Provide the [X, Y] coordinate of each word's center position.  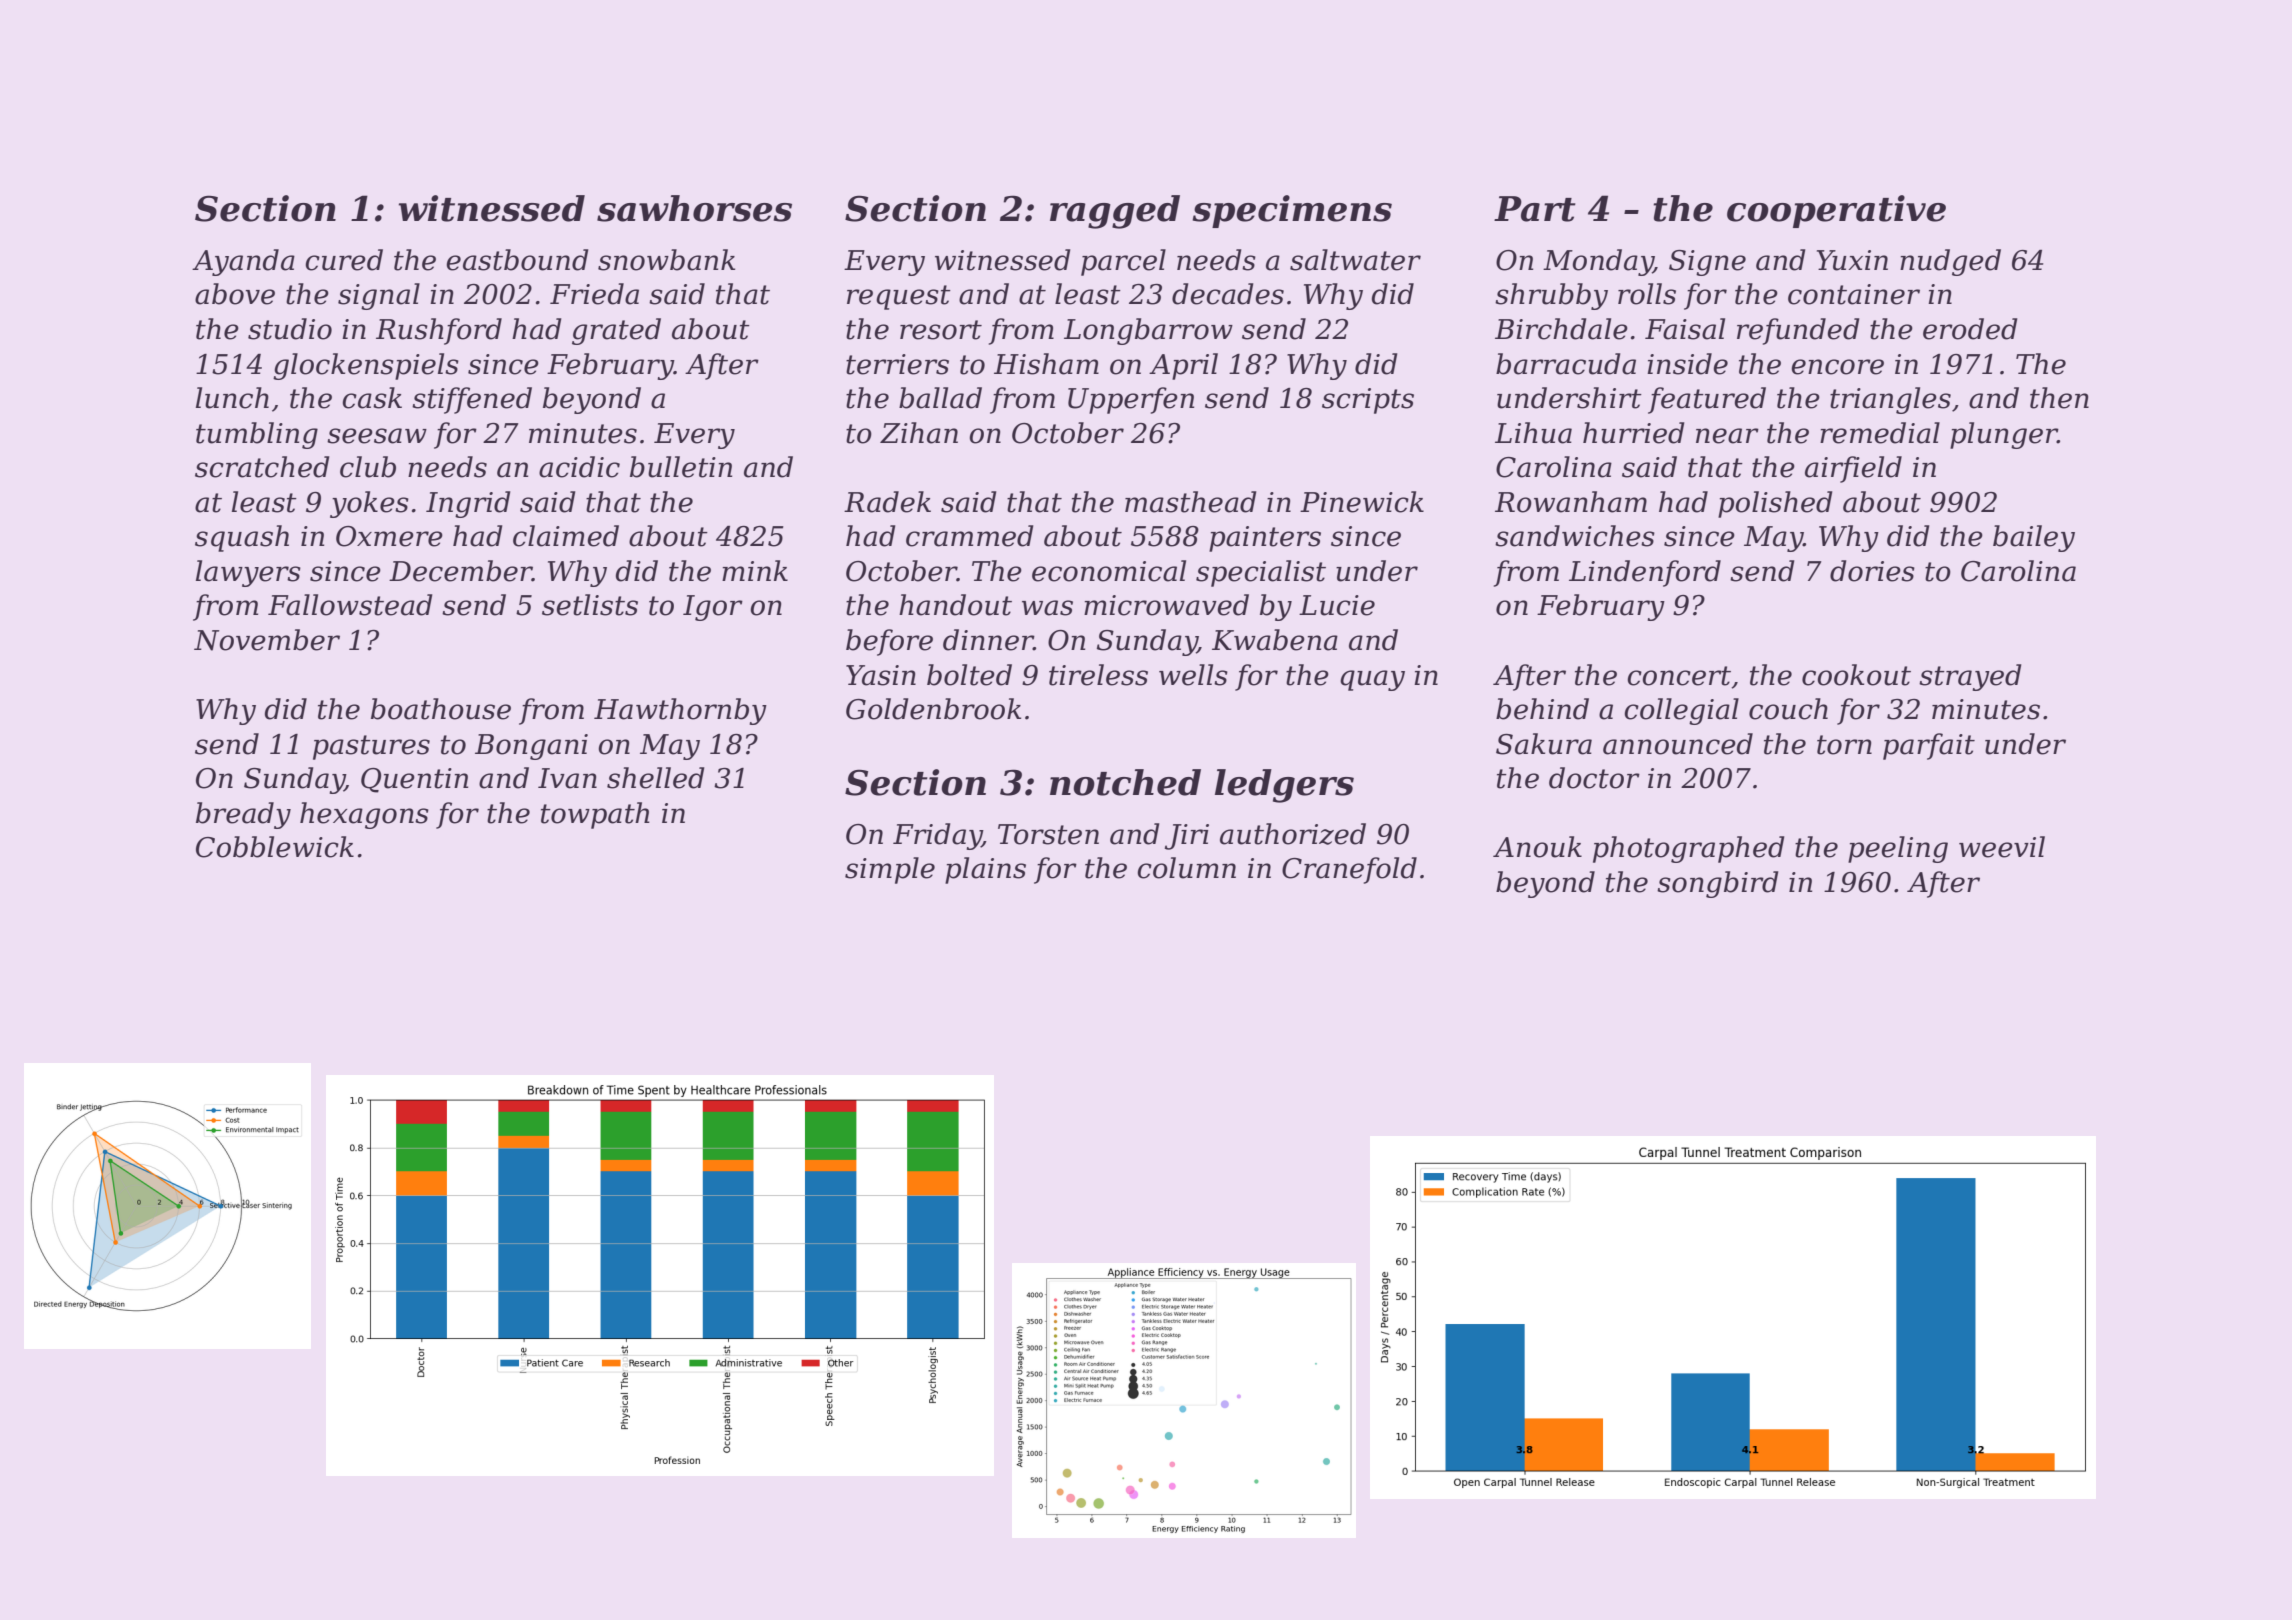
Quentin [414, 780]
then [2059, 398]
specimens [1292, 211]
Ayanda [243, 262]
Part [1535, 209]
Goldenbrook [933, 709]
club [368, 467]
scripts [1368, 401]
